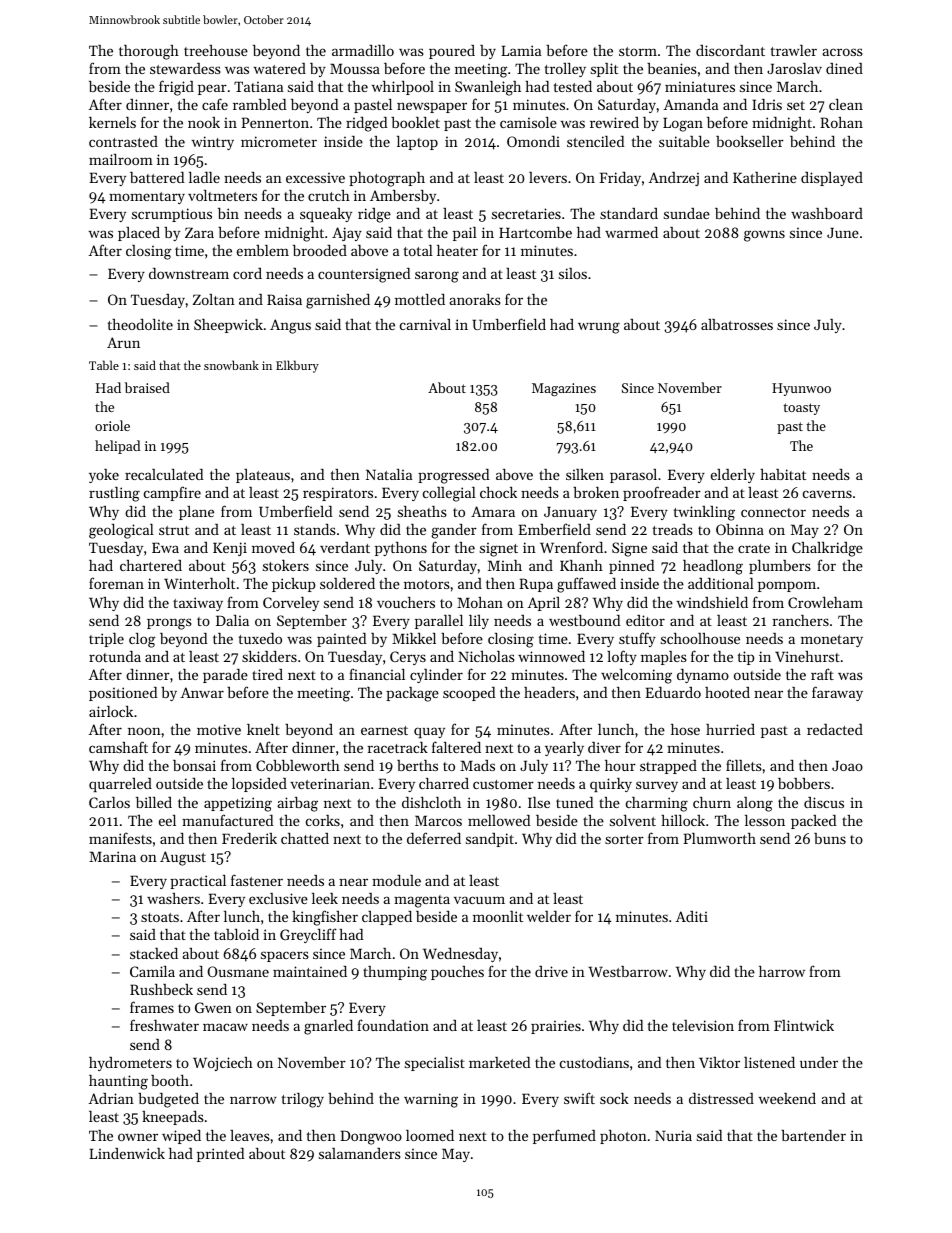 This screenshot has width=952, height=1233. What do you see at coordinates (827, 213) in the screenshot?
I see `washboard` at bounding box center [827, 213].
